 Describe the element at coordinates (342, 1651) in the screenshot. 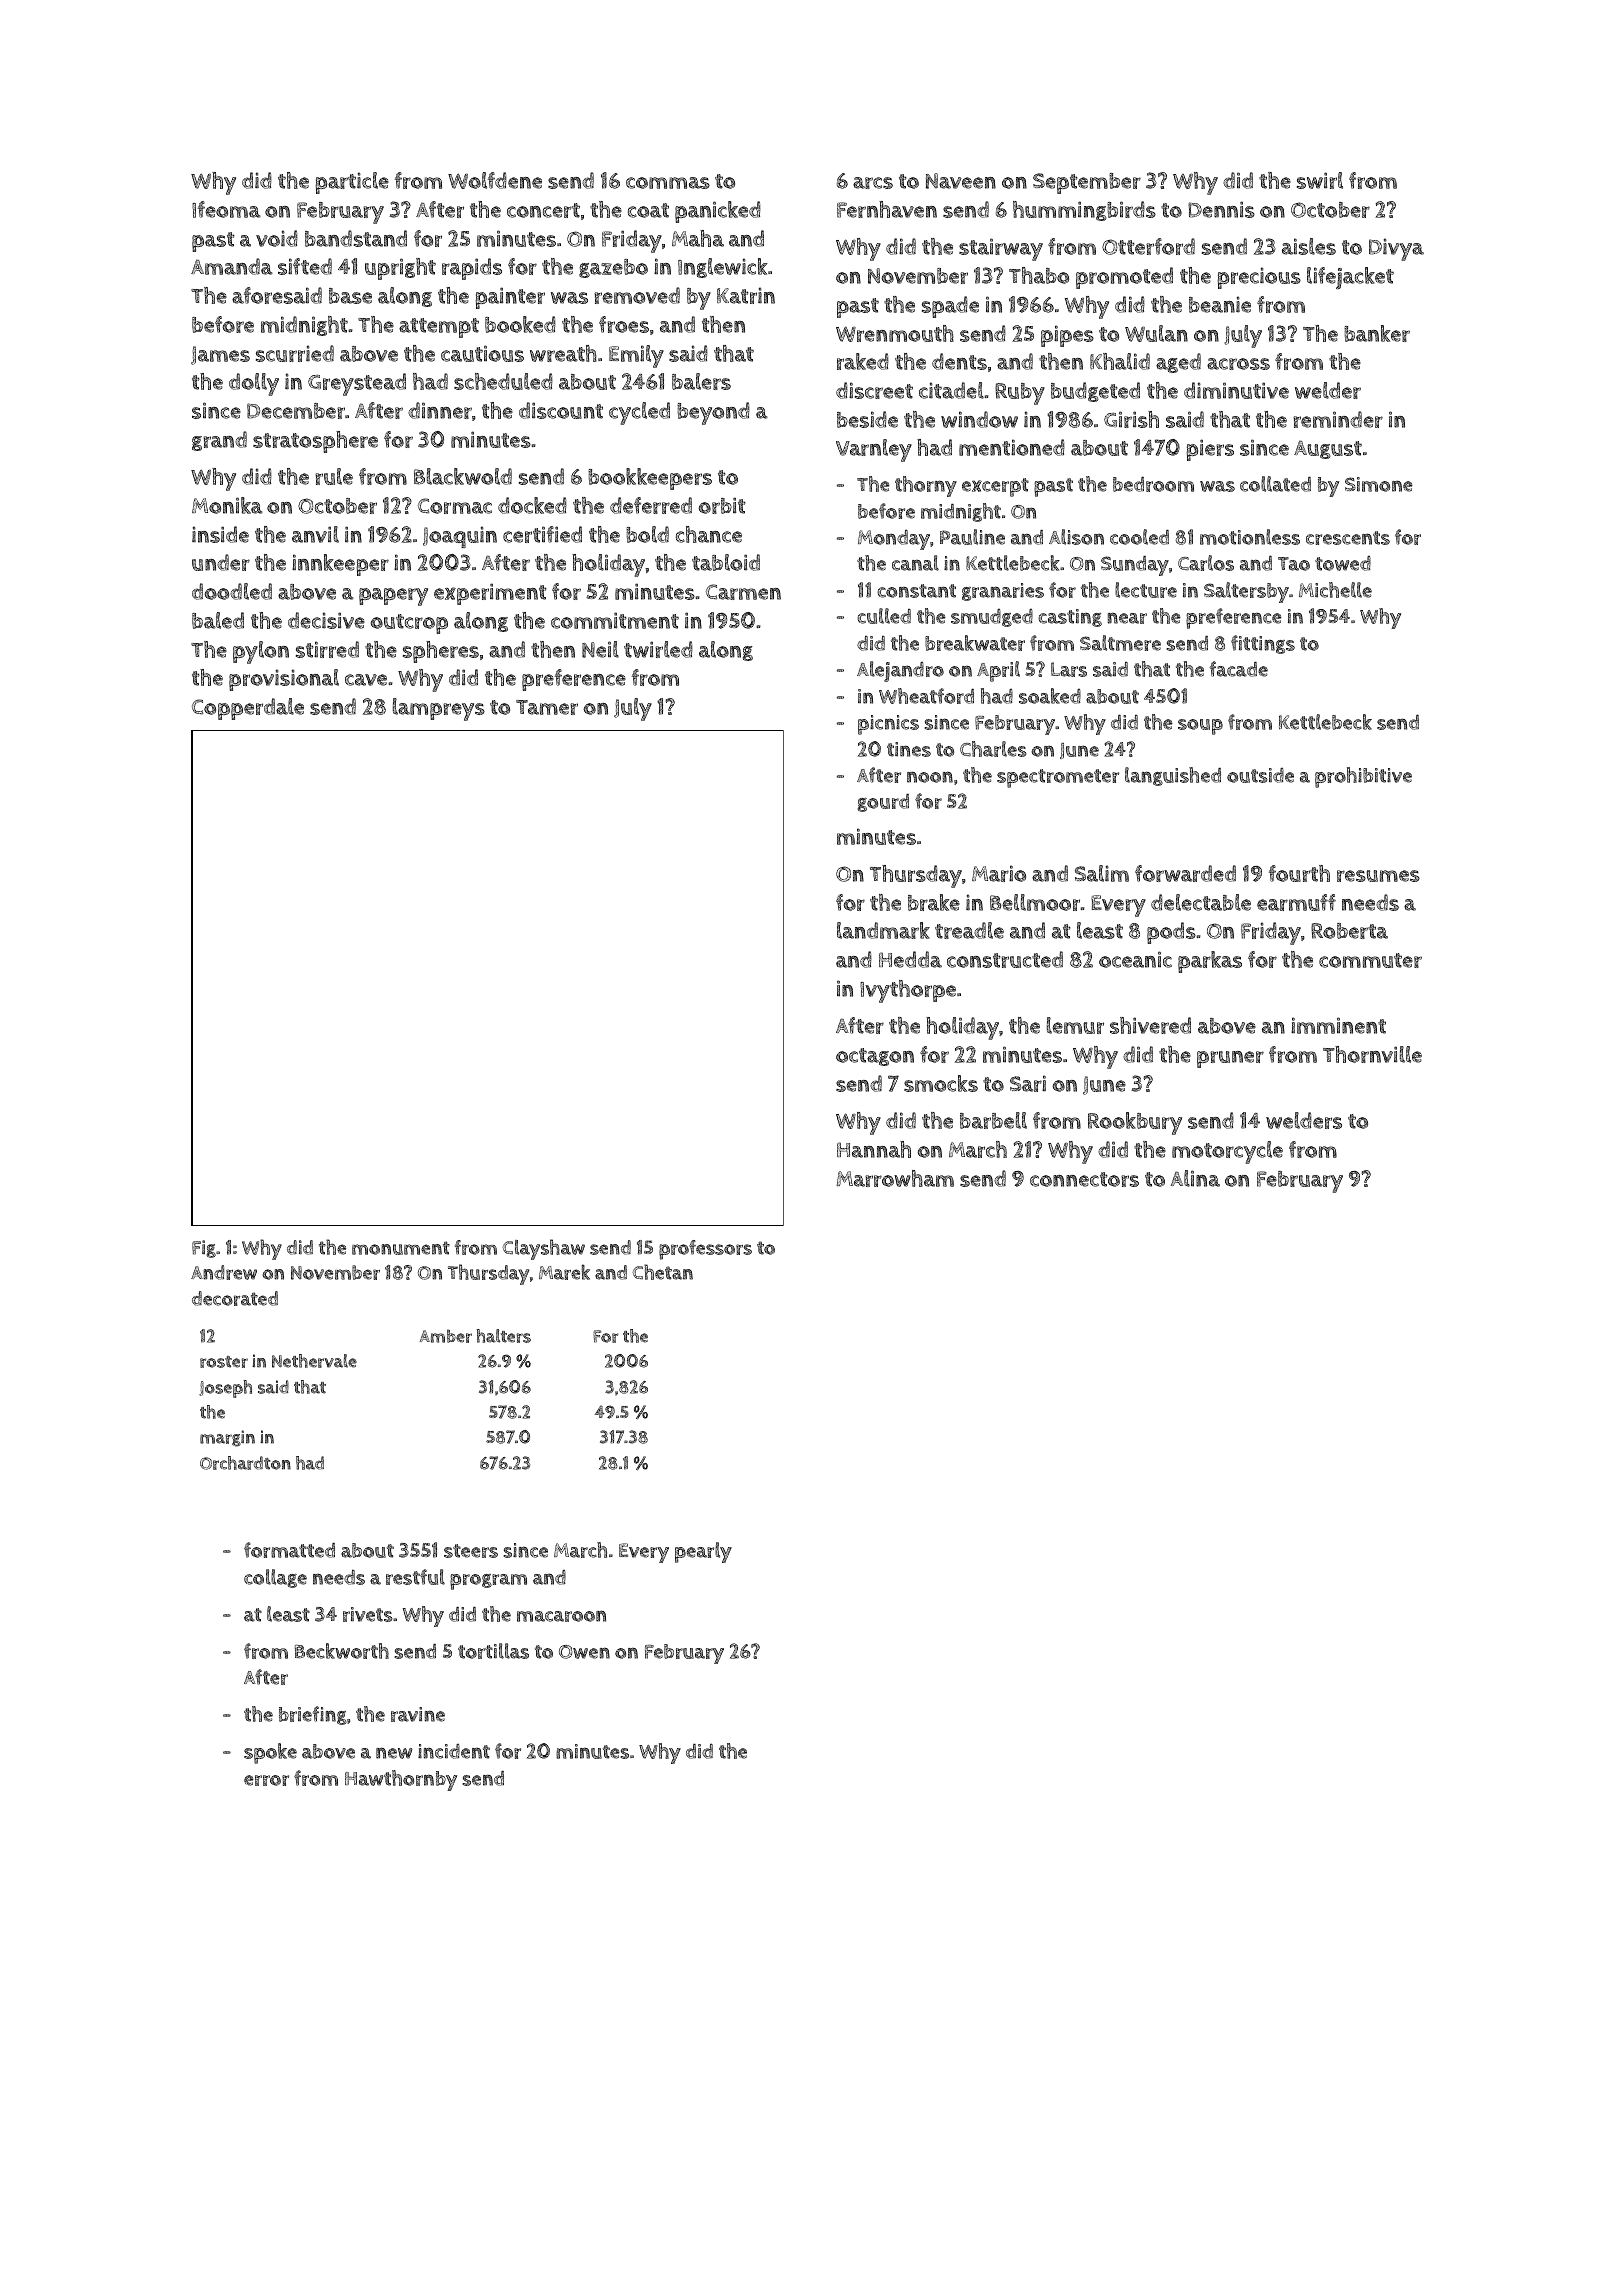

I see `Beckworth` at that location.
